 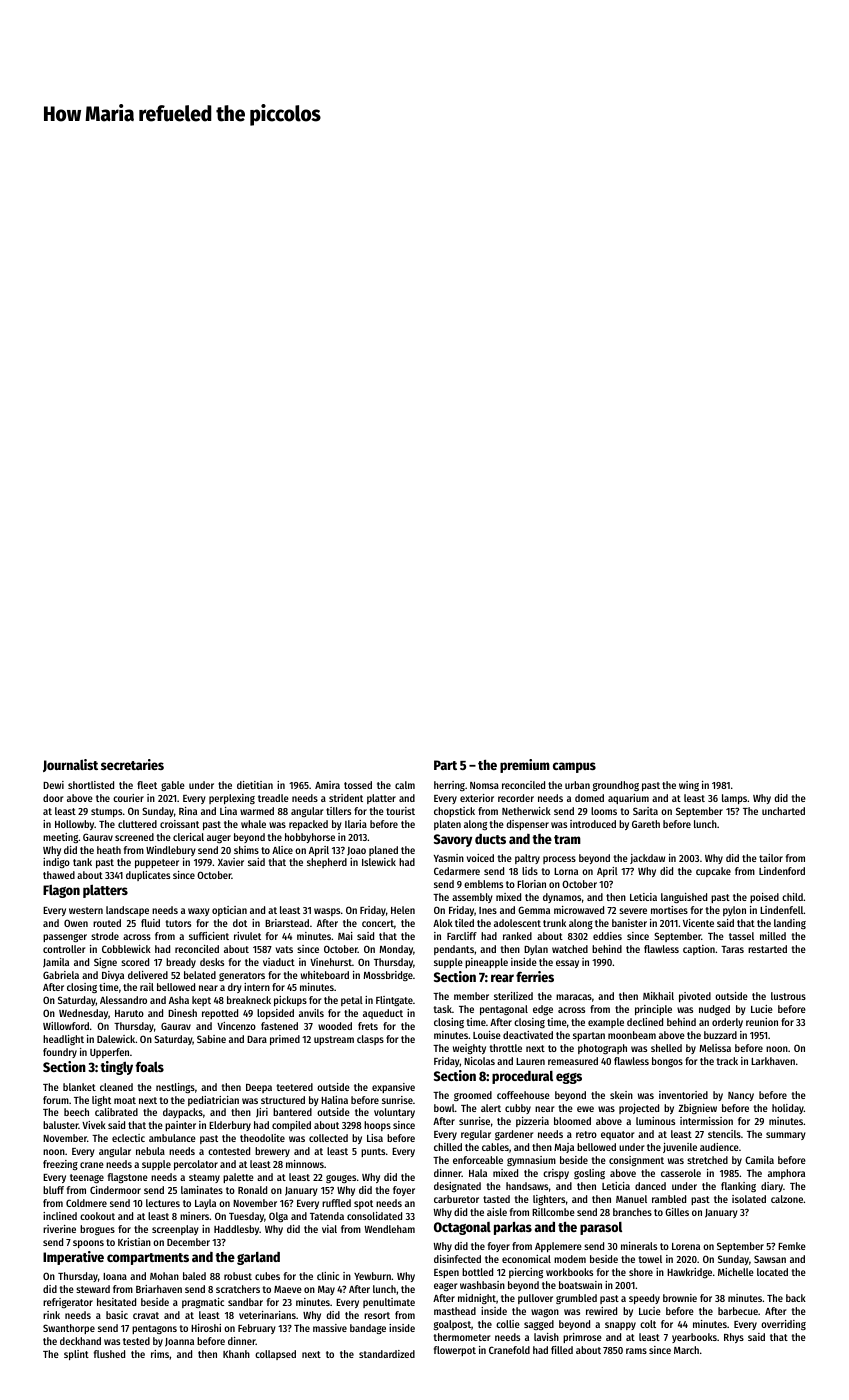 What do you see at coordinates (574, 767) in the image?
I see `campus` at bounding box center [574, 767].
